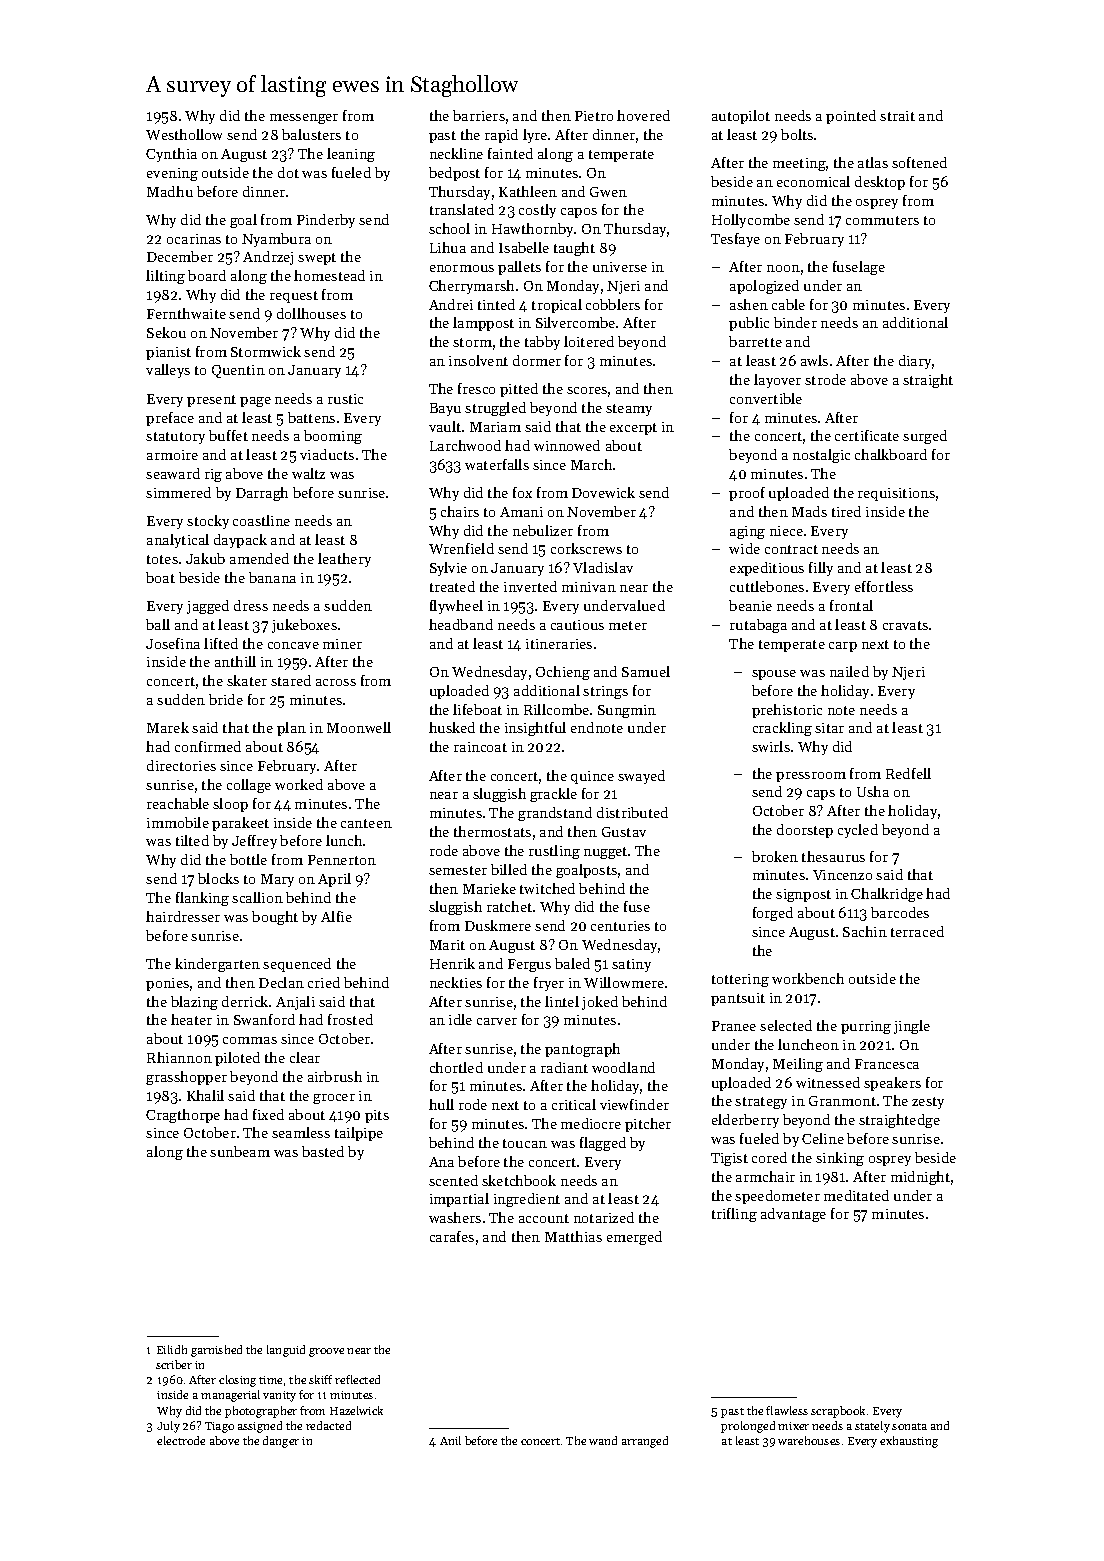 The width and height of the screenshot is (1104, 1561). Describe the element at coordinates (479, 115) in the screenshot. I see `barriers` at that location.
